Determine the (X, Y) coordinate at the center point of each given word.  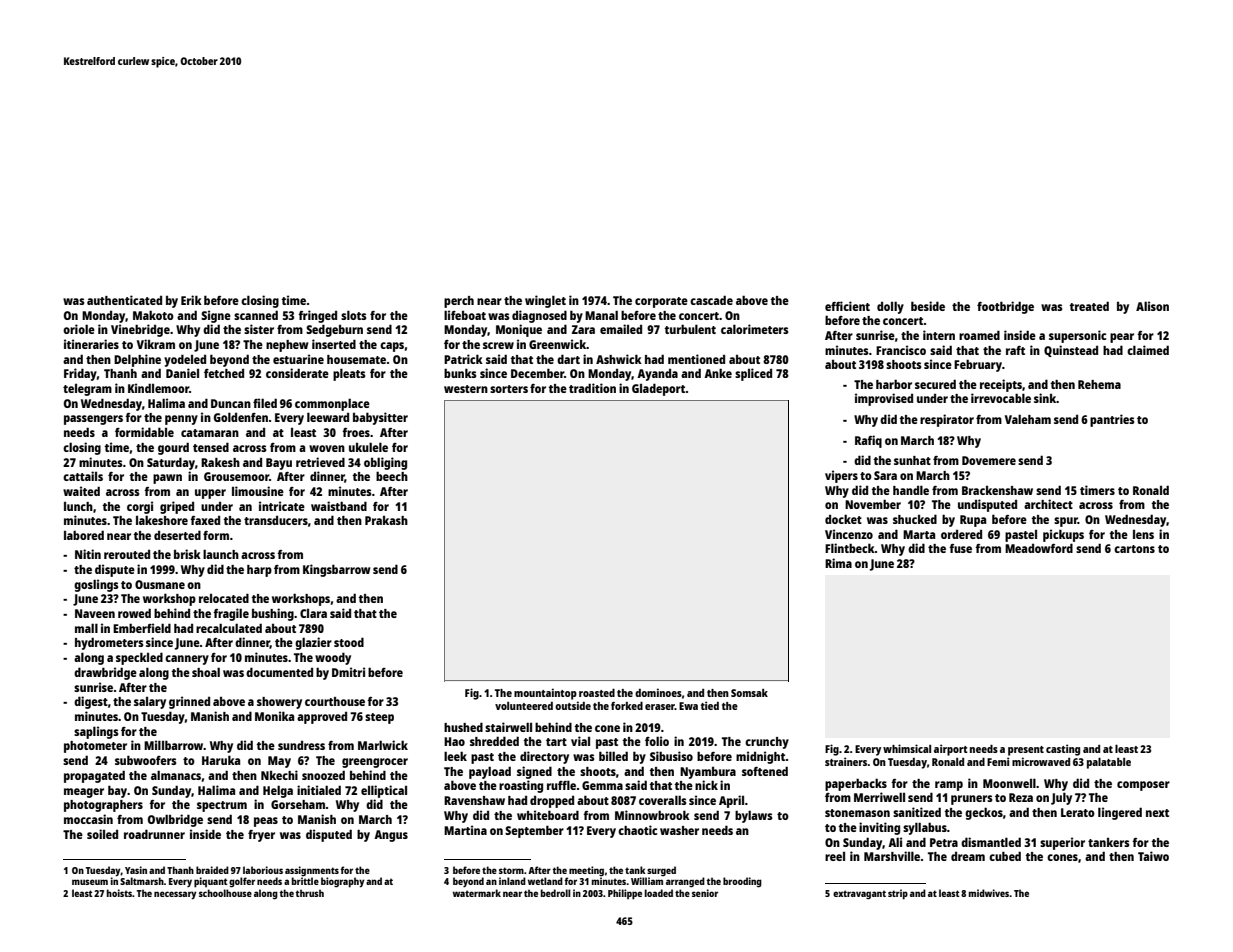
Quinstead (1071, 351)
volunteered (524, 706)
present (1026, 751)
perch (459, 302)
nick (706, 785)
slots (353, 315)
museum (90, 882)
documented (279, 672)
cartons (1134, 549)
